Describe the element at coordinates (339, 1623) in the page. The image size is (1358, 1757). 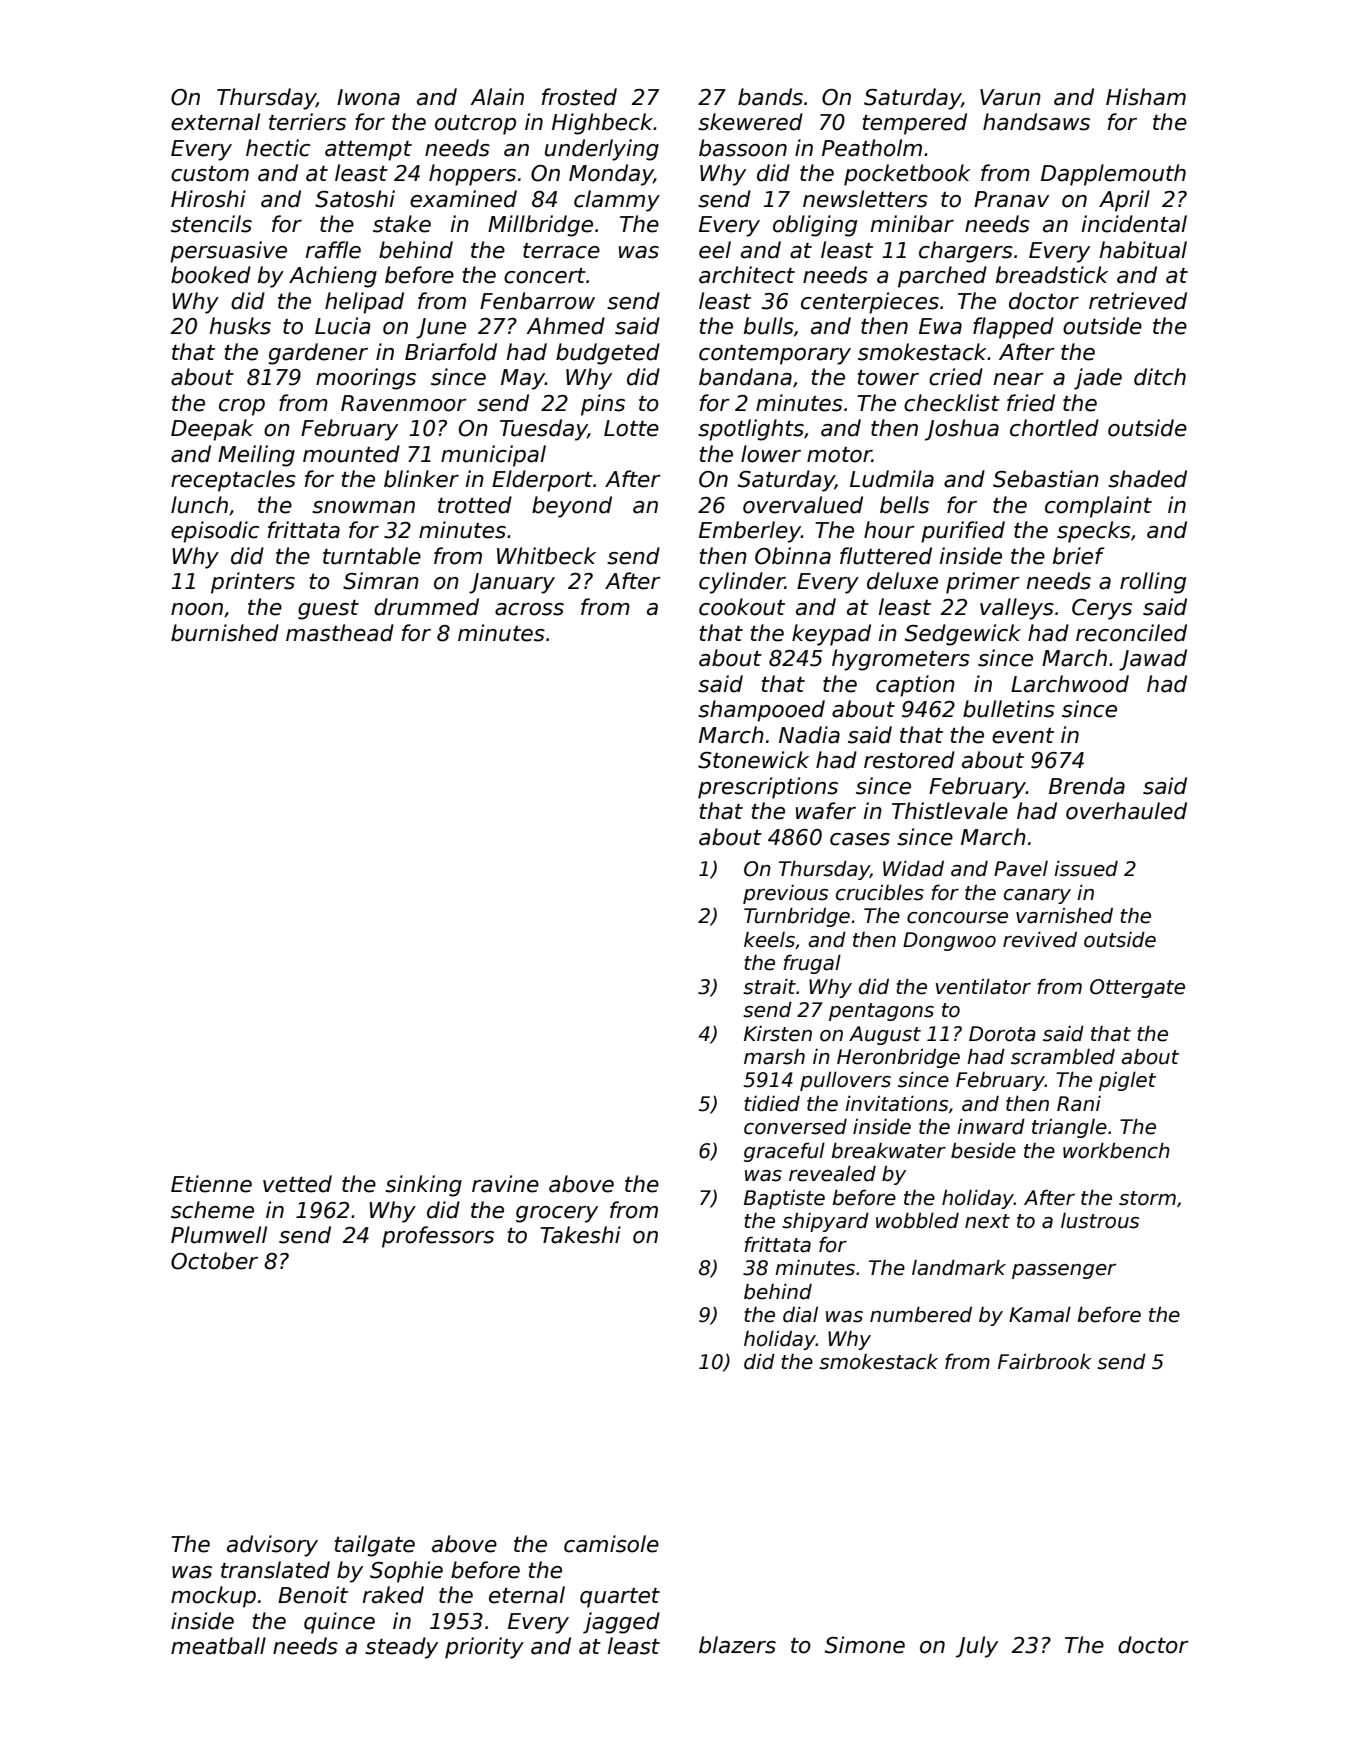
I see `quince` at that location.
